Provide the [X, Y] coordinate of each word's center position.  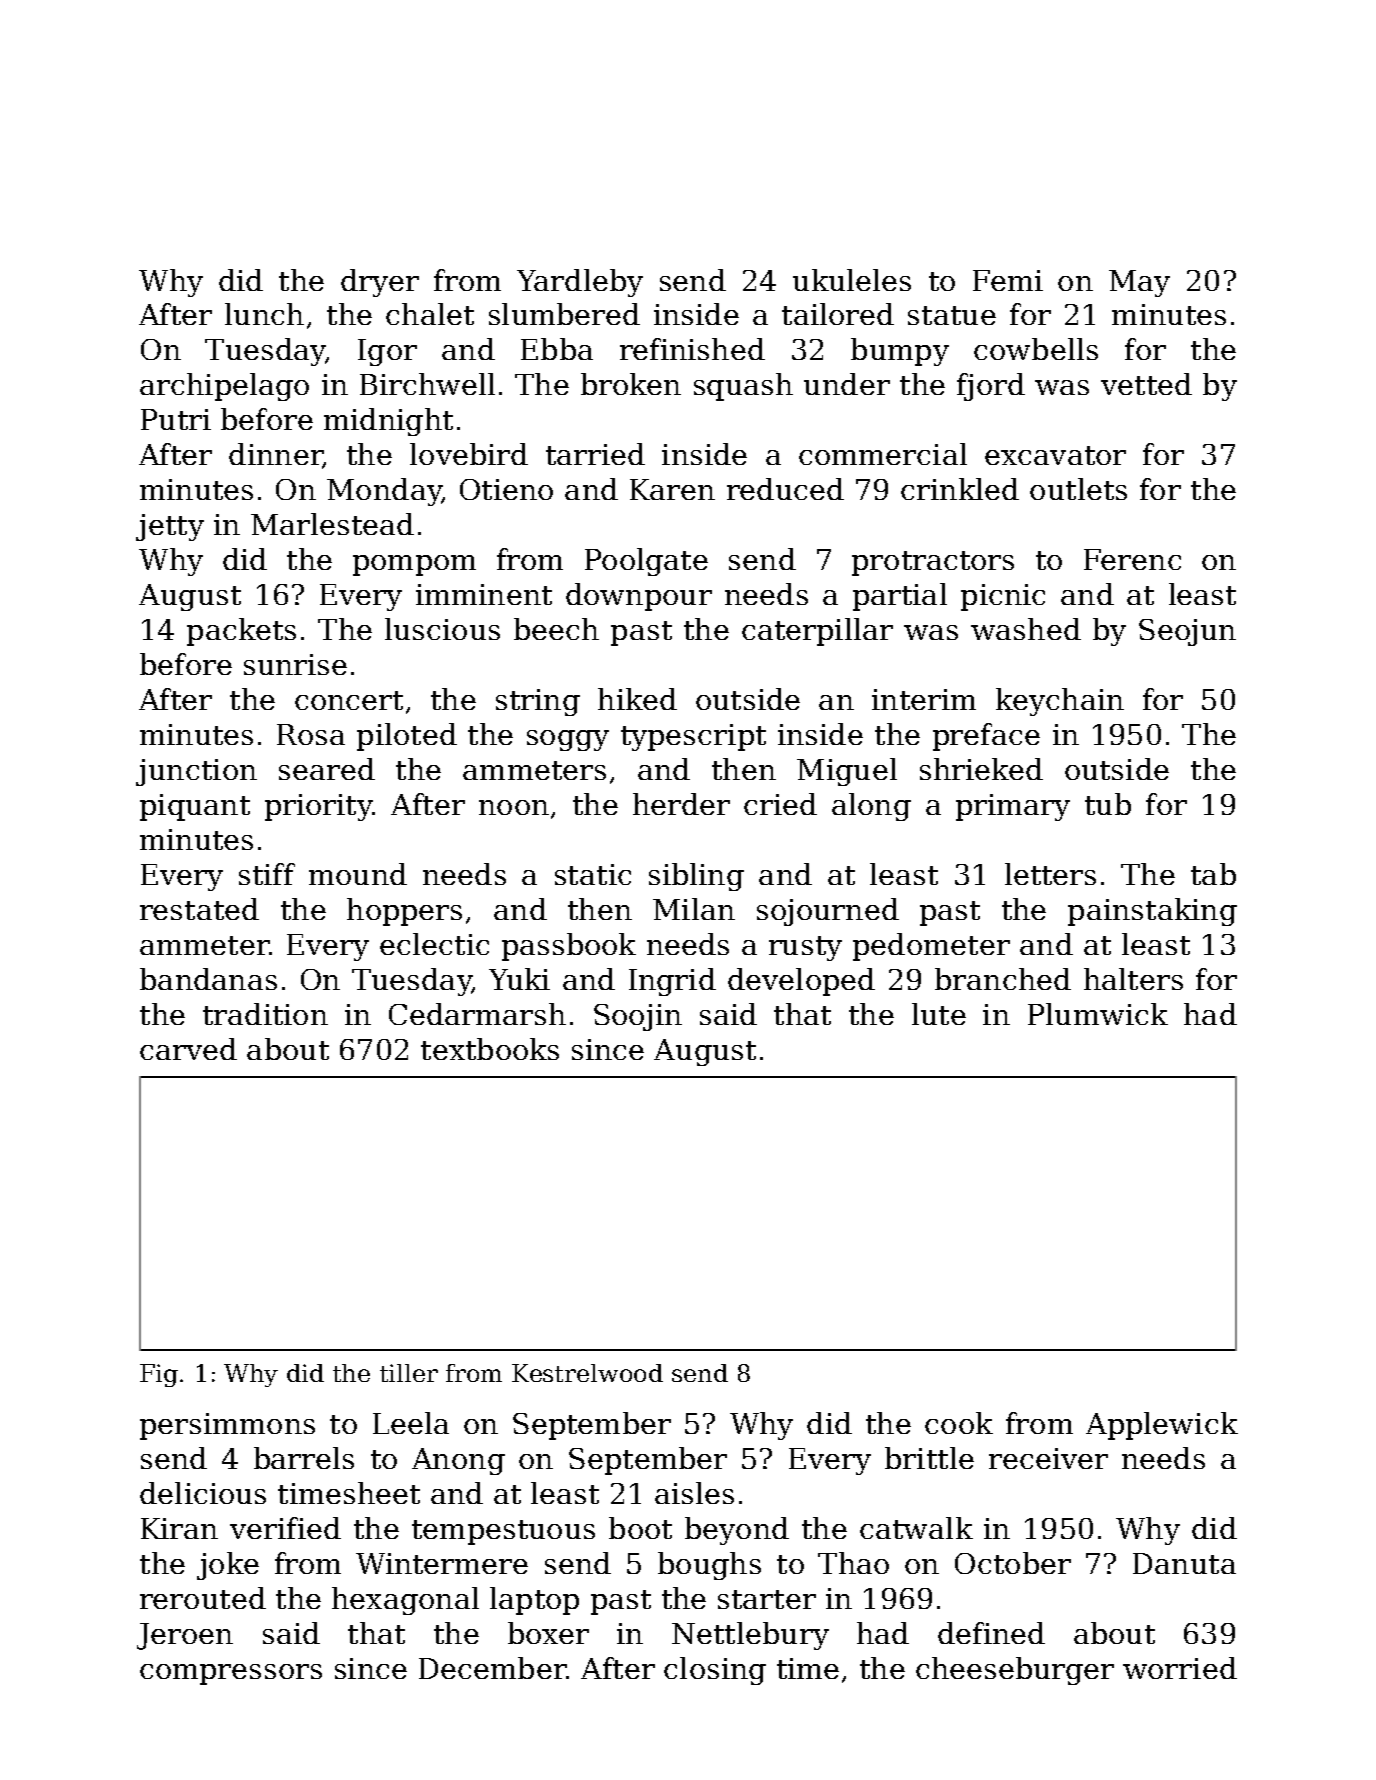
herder [681, 804]
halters [1133, 979]
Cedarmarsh [477, 1014]
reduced [785, 489]
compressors [231, 1674]
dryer [380, 283]
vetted [1146, 384]
